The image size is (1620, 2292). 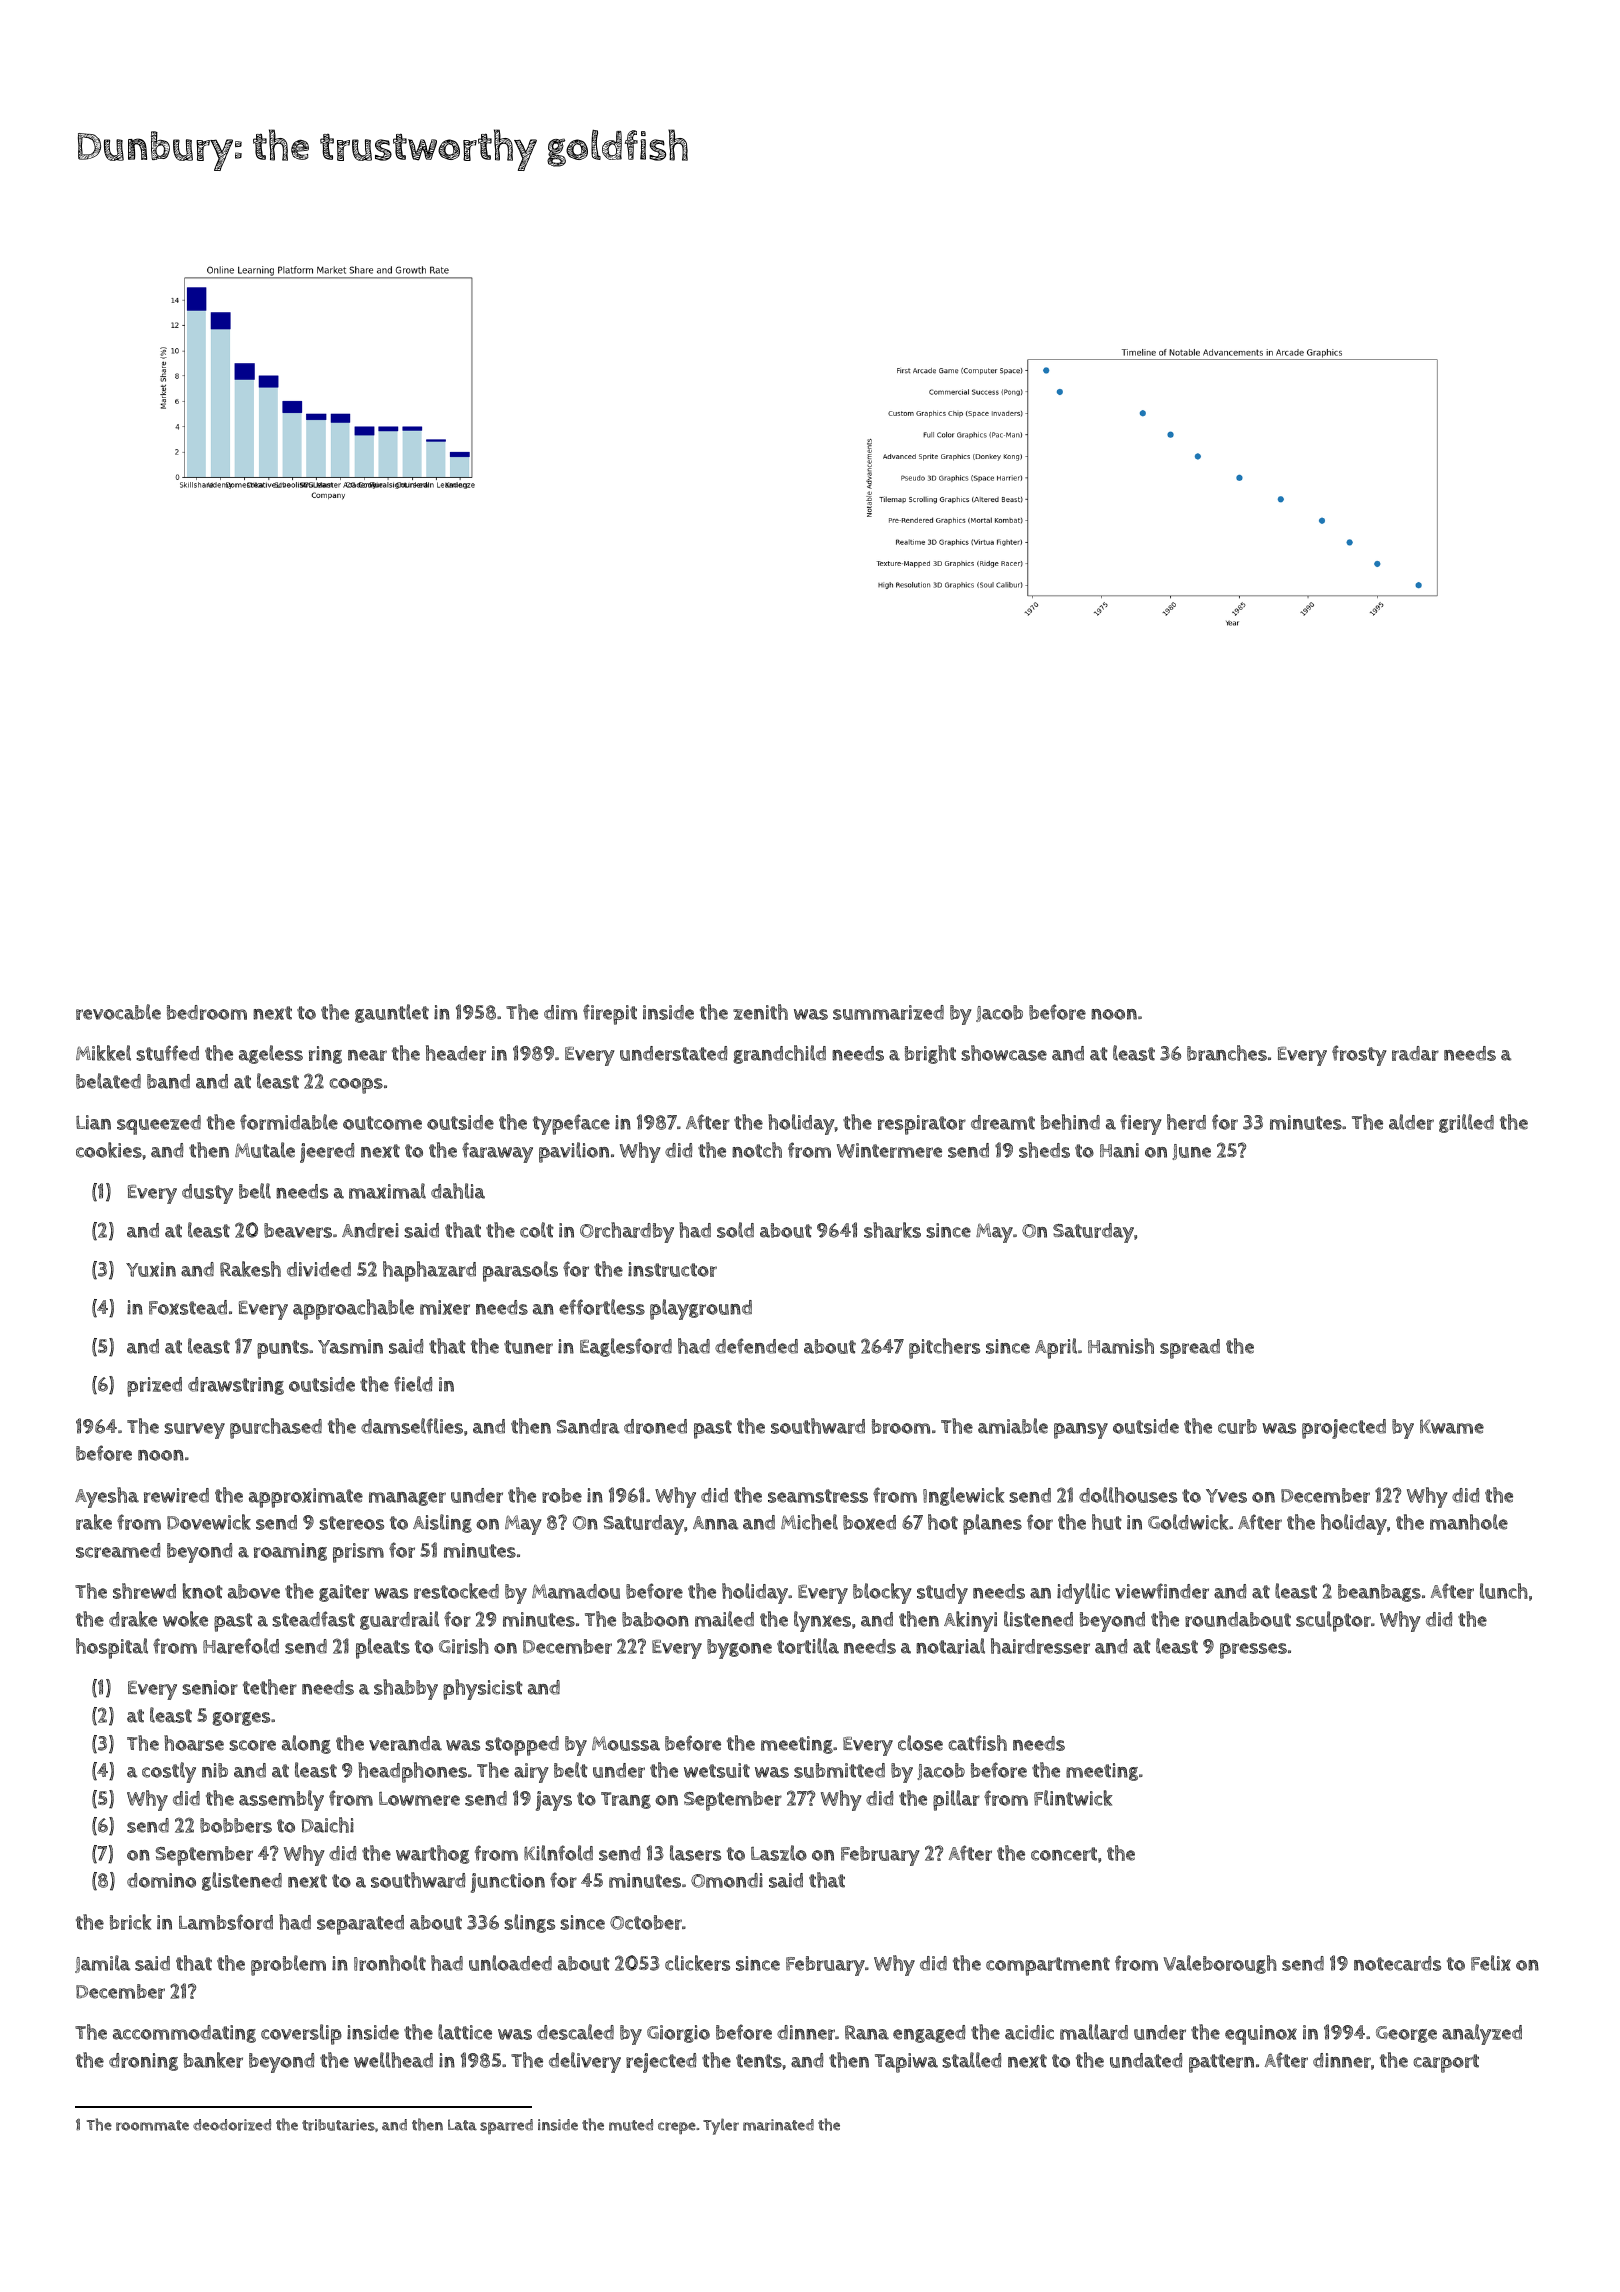 I want to click on field, so click(x=413, y=1384).
